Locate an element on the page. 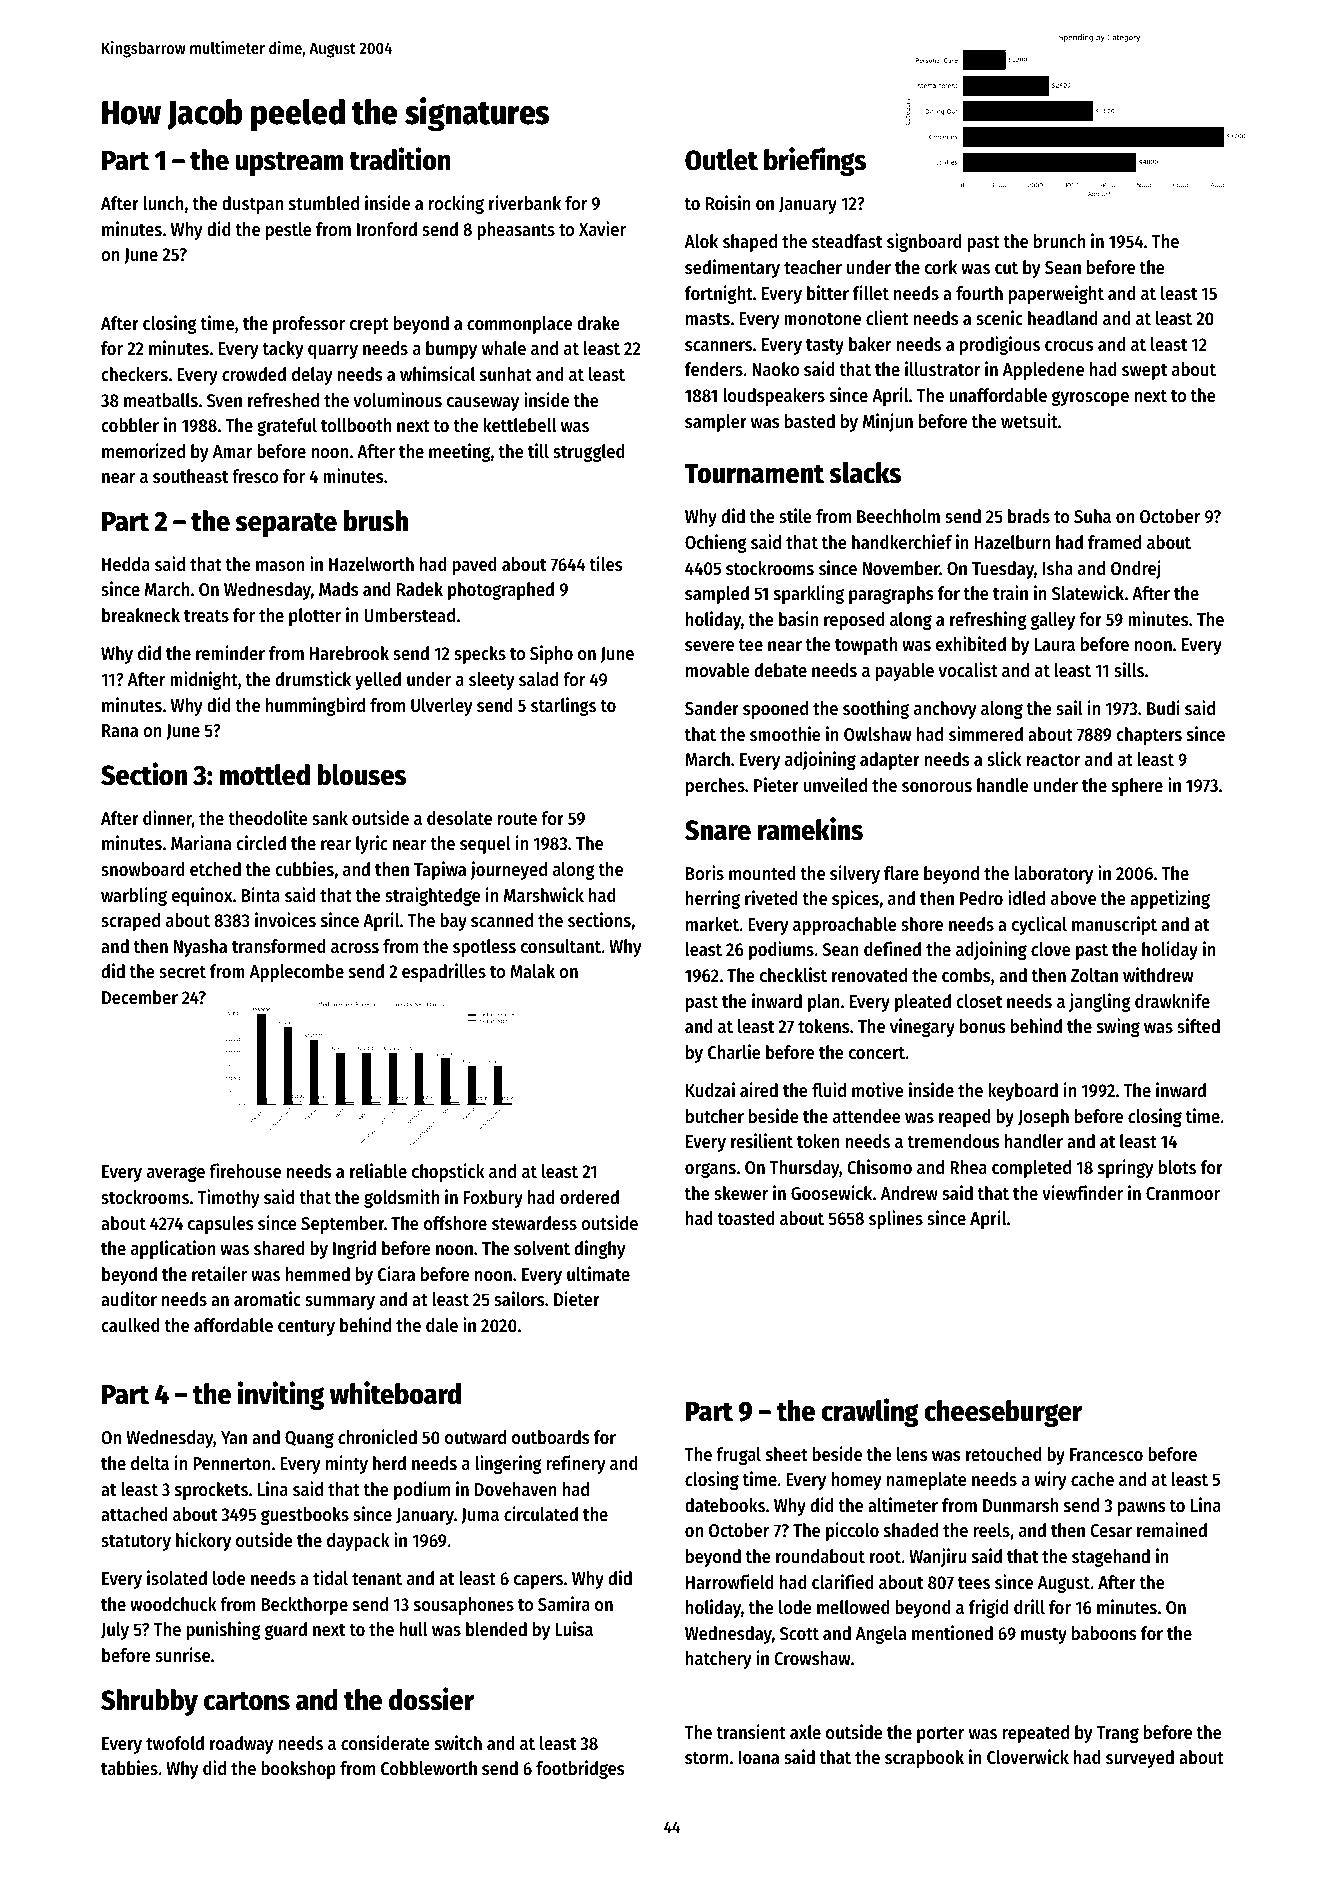 This page has height=1879, width=1328. sunhat is located at coordinates (506, 374).
